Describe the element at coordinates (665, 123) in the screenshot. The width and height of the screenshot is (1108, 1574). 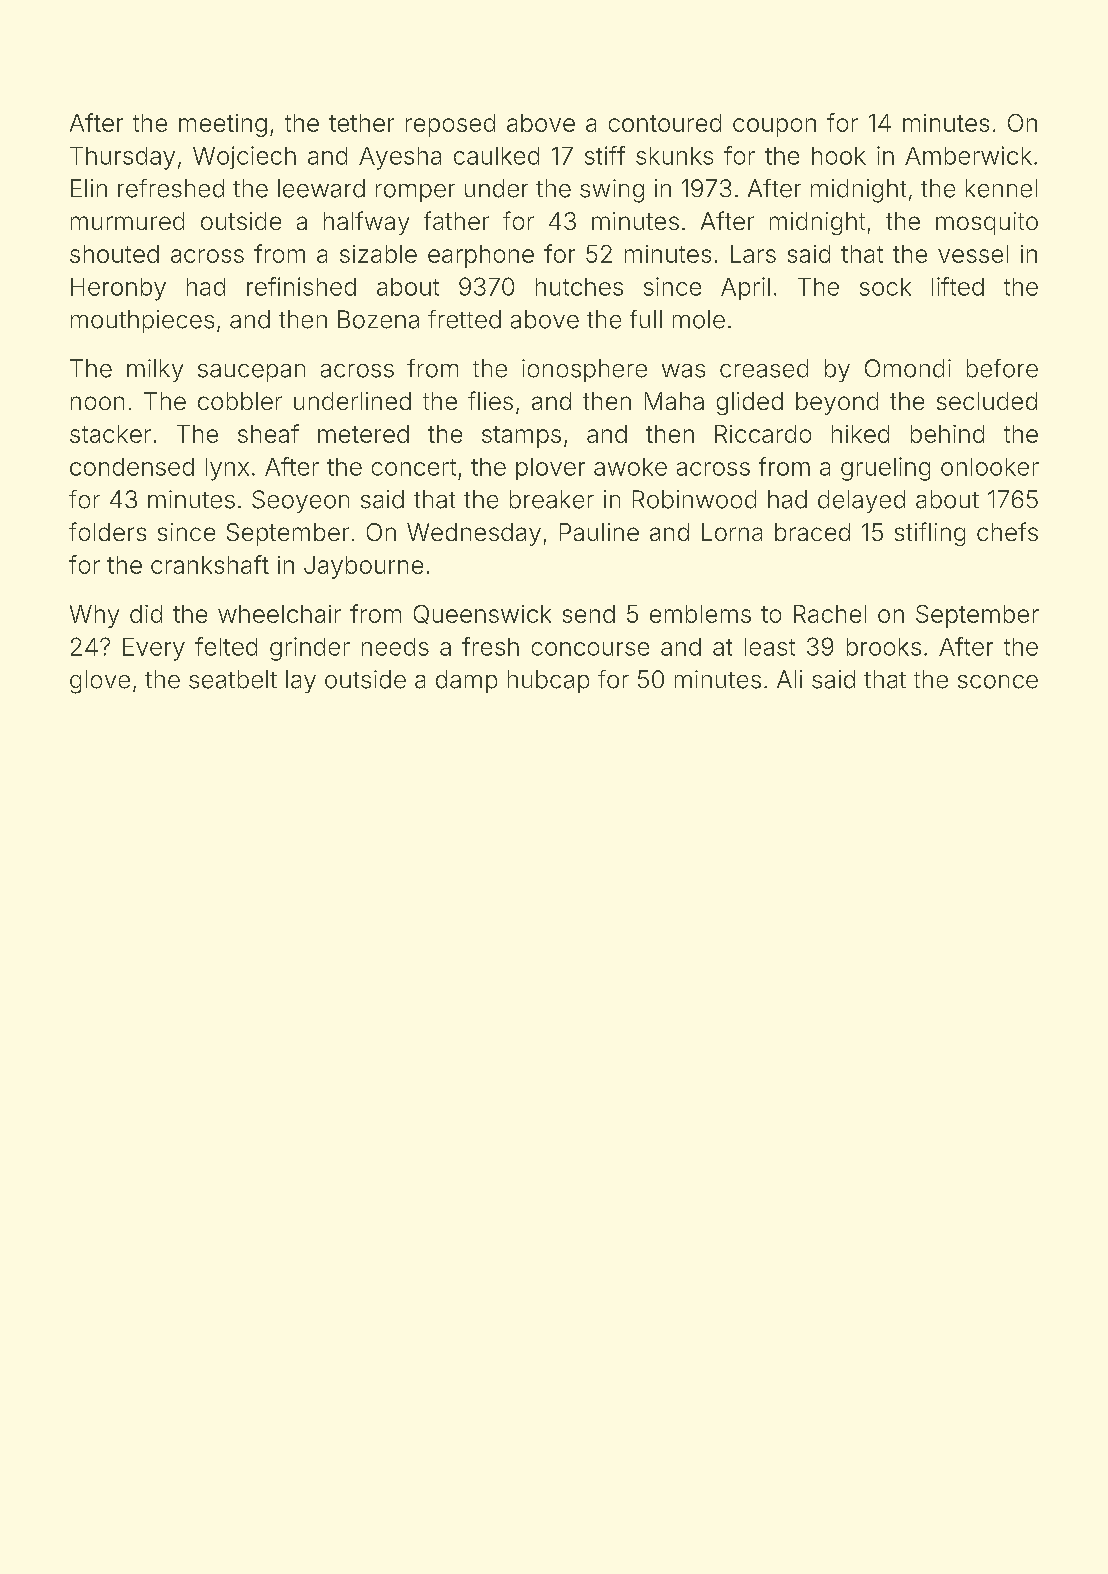
I see `contoured` at that location.
